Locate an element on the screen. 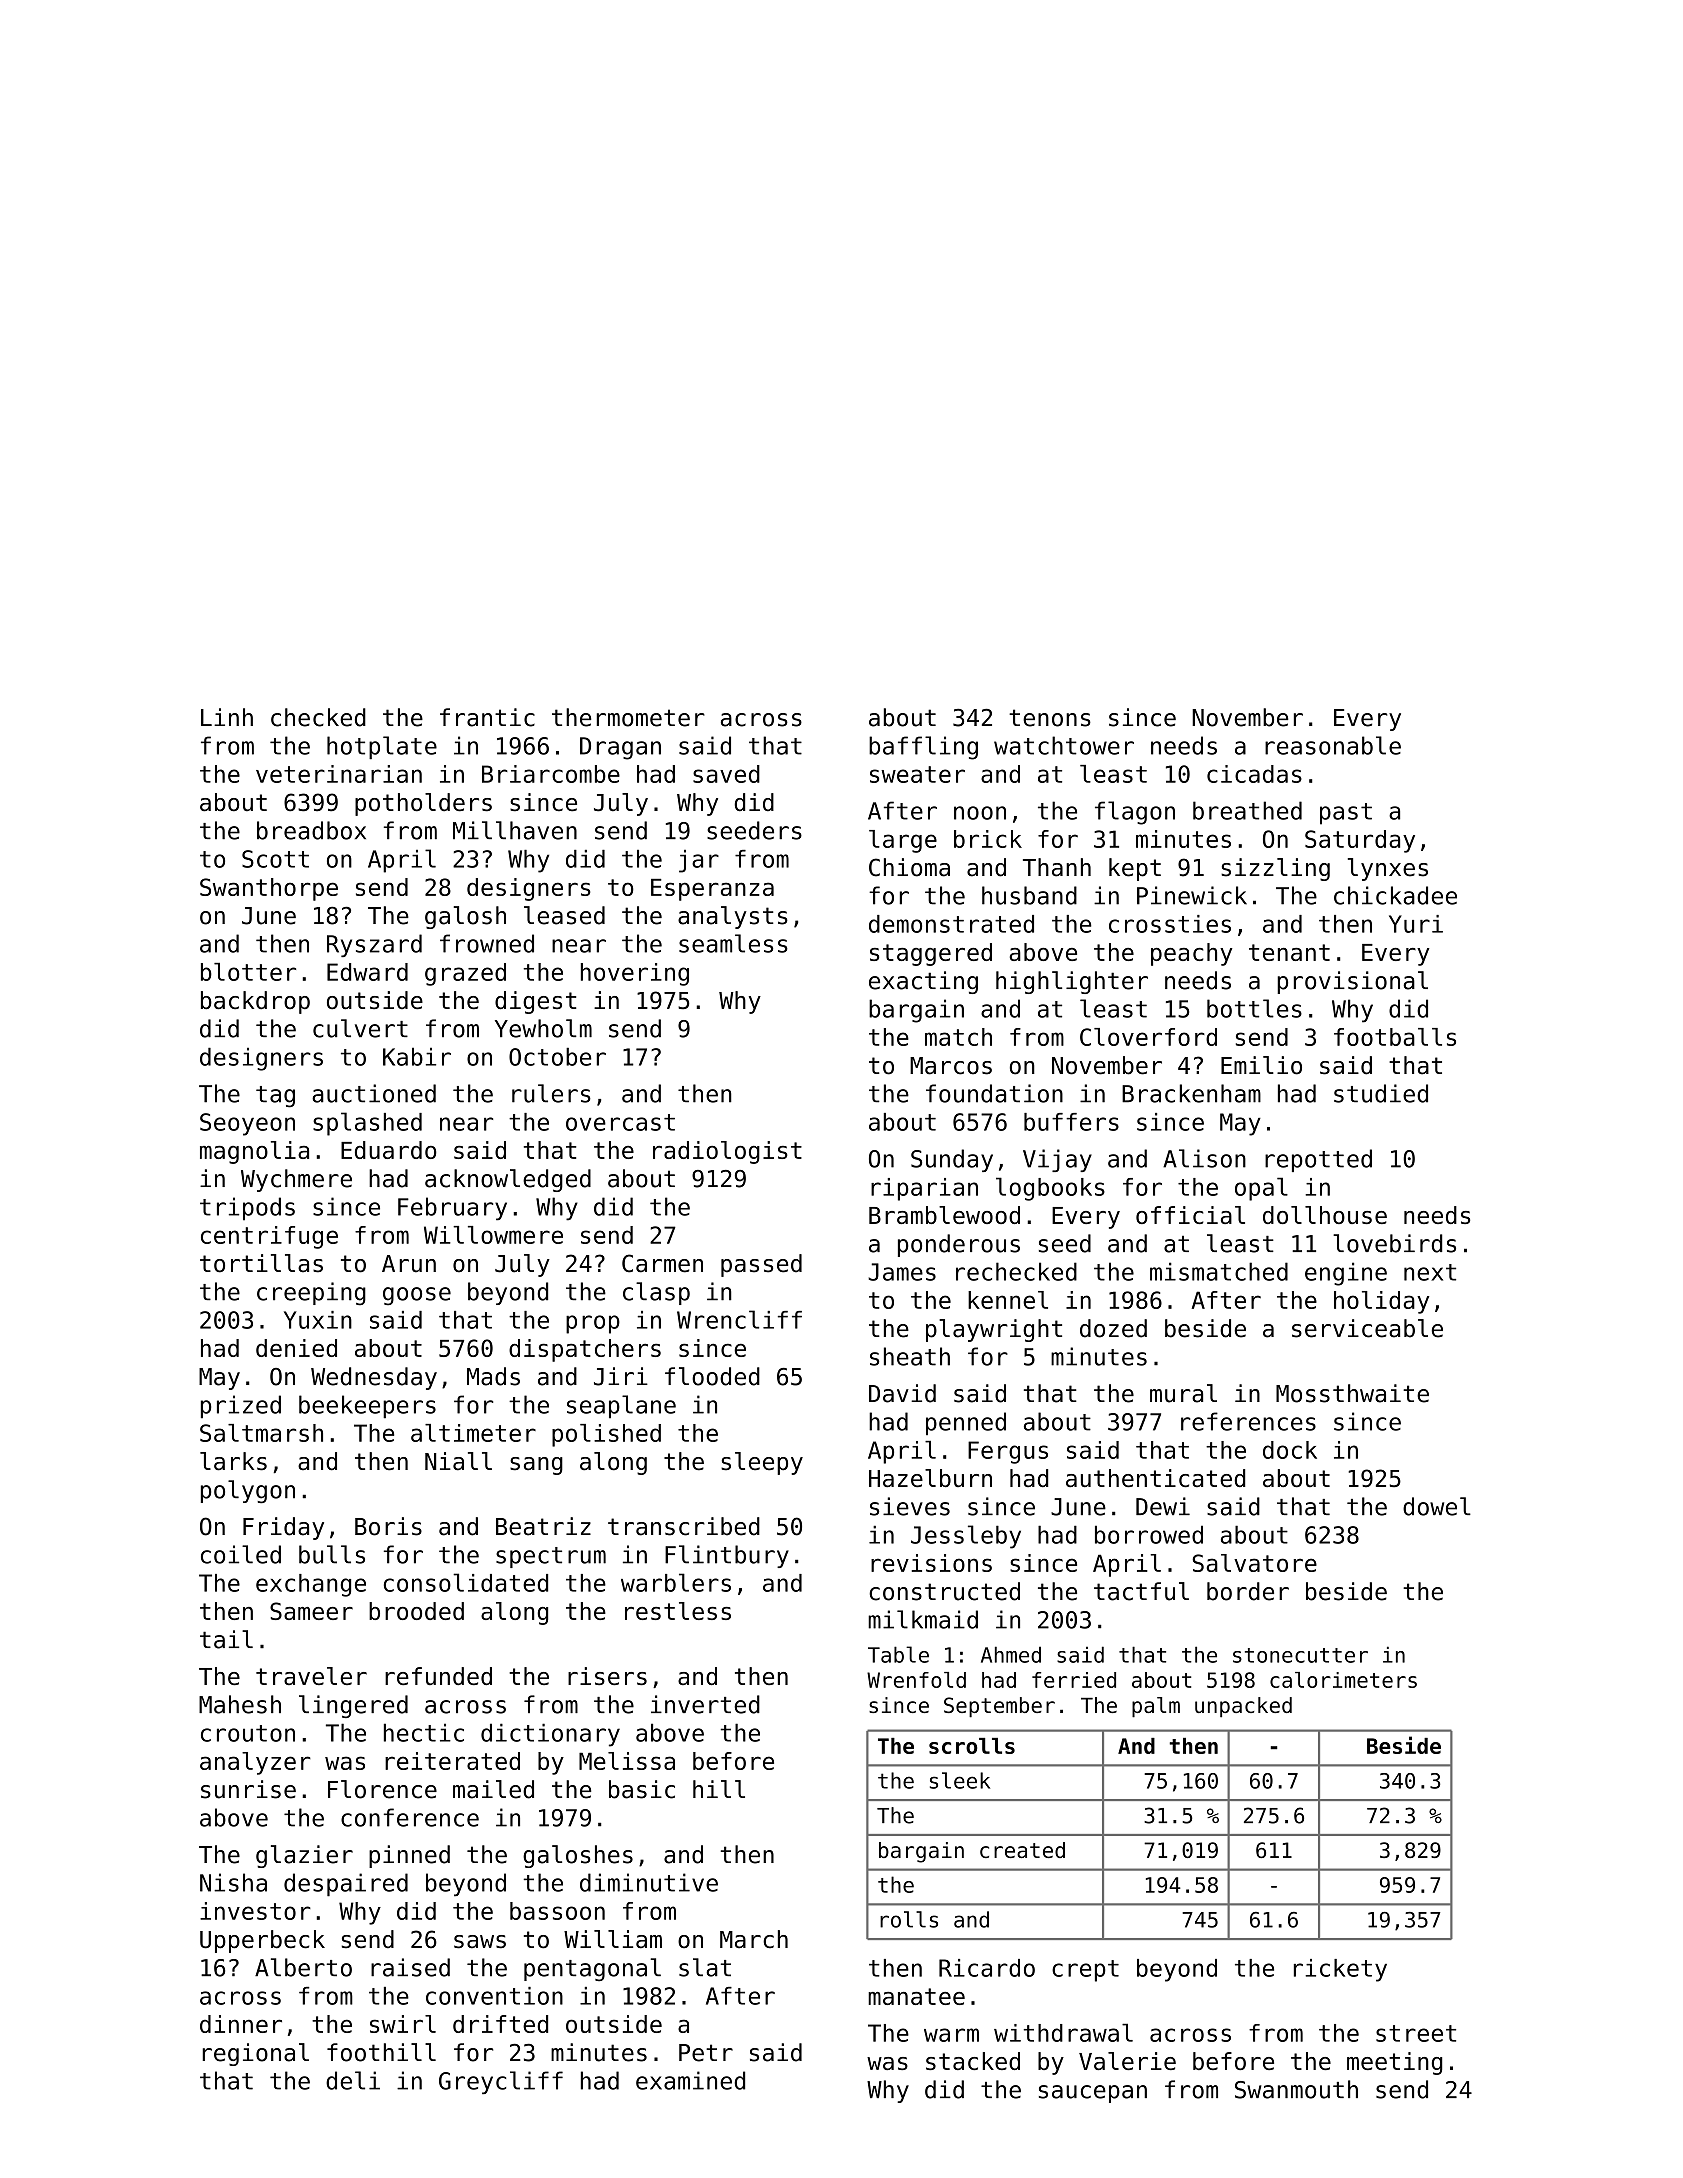  cicadas is located at coordinates (1254, 774).
